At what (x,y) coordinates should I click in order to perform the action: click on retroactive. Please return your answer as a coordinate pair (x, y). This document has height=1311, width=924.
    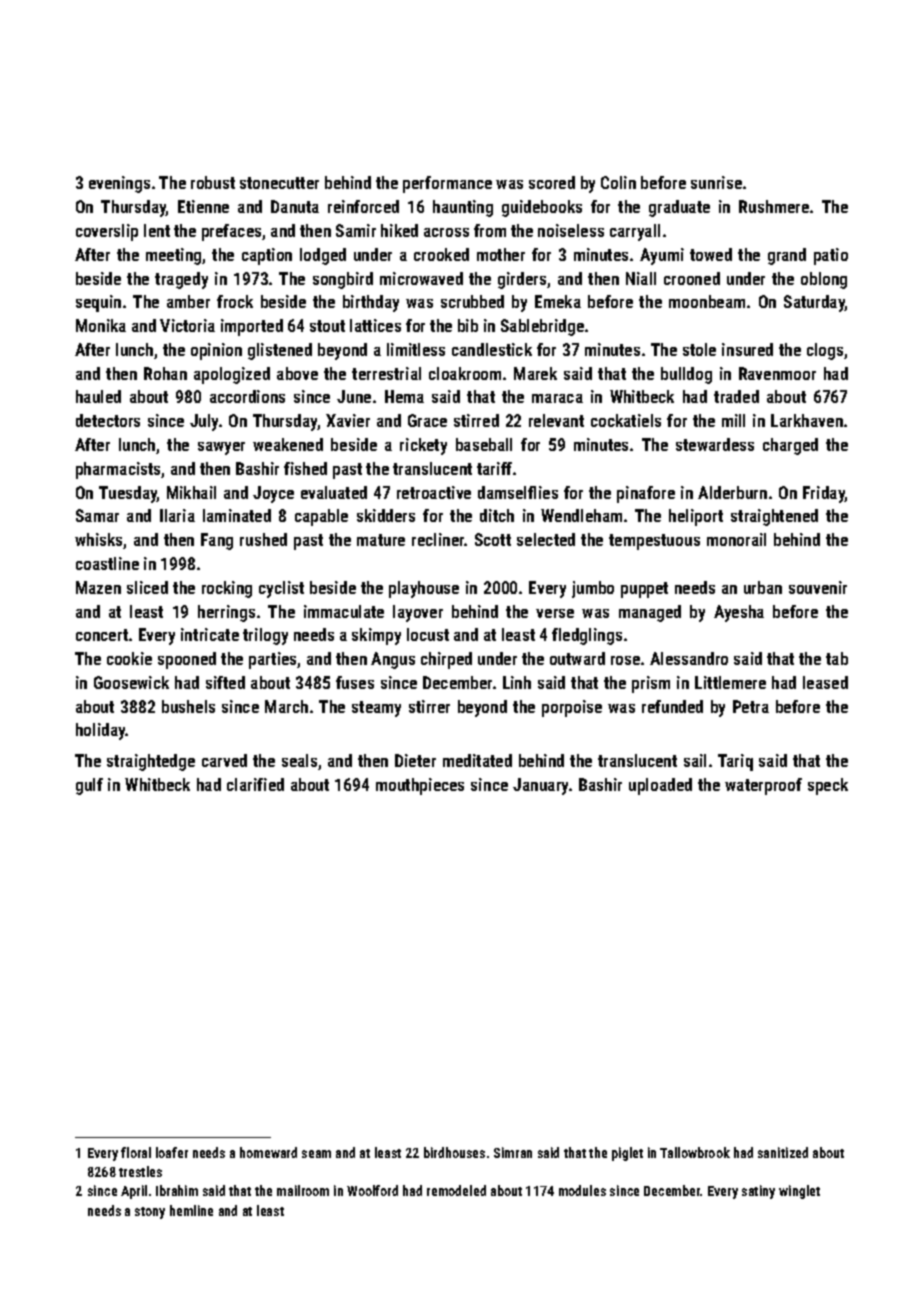
    Looking at the image, I should click on (434, 492).
